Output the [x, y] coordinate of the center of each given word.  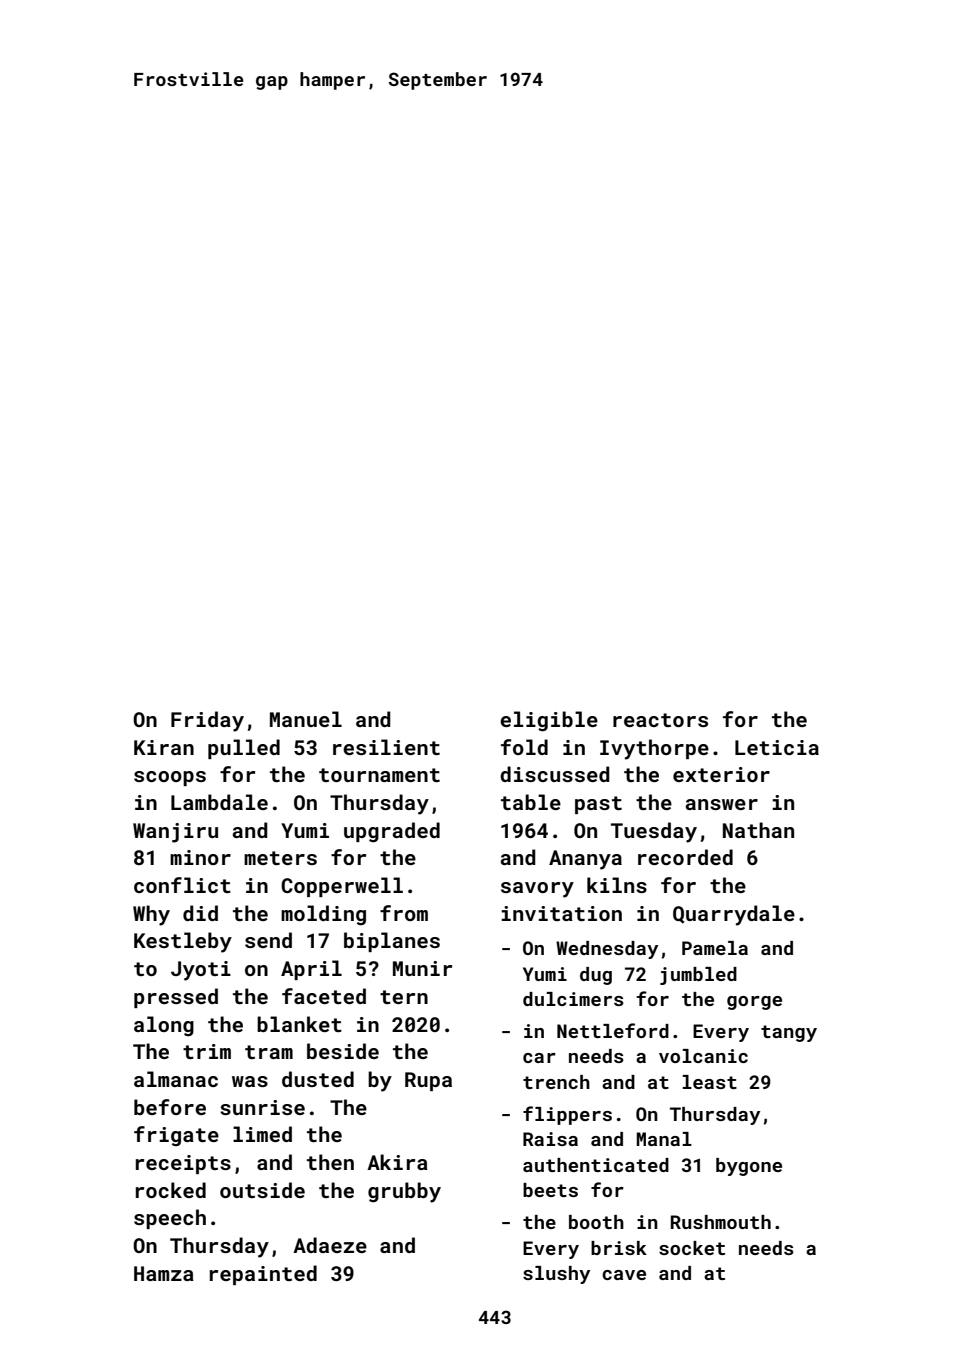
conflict [182, 885]
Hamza [164, 1273]
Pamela [715, 948]
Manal [664, 1139]
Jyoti [201, 971]
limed [262, 1134]
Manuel [306, 719]
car [539, 1058]
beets [550, 1190]
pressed [176, 998]
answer [722, 804]
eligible [549, 721]
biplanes [392, 942]
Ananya [585, 860]
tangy [789, 1033]
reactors [660, 720]
